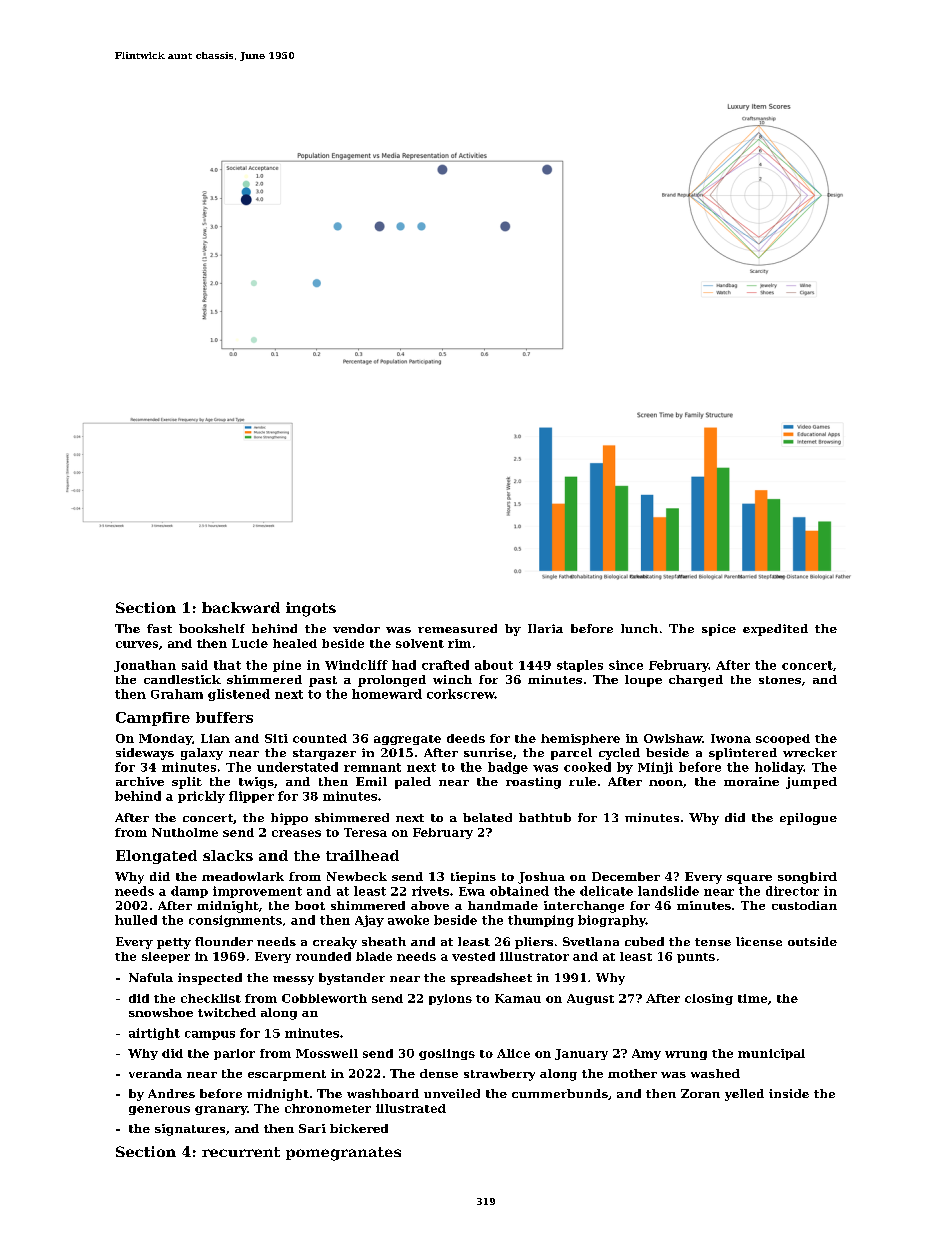 This image has height=1233, width=952. Describe the element at coordinates (151, 977) in the image. I see `Nafula` at that location.
